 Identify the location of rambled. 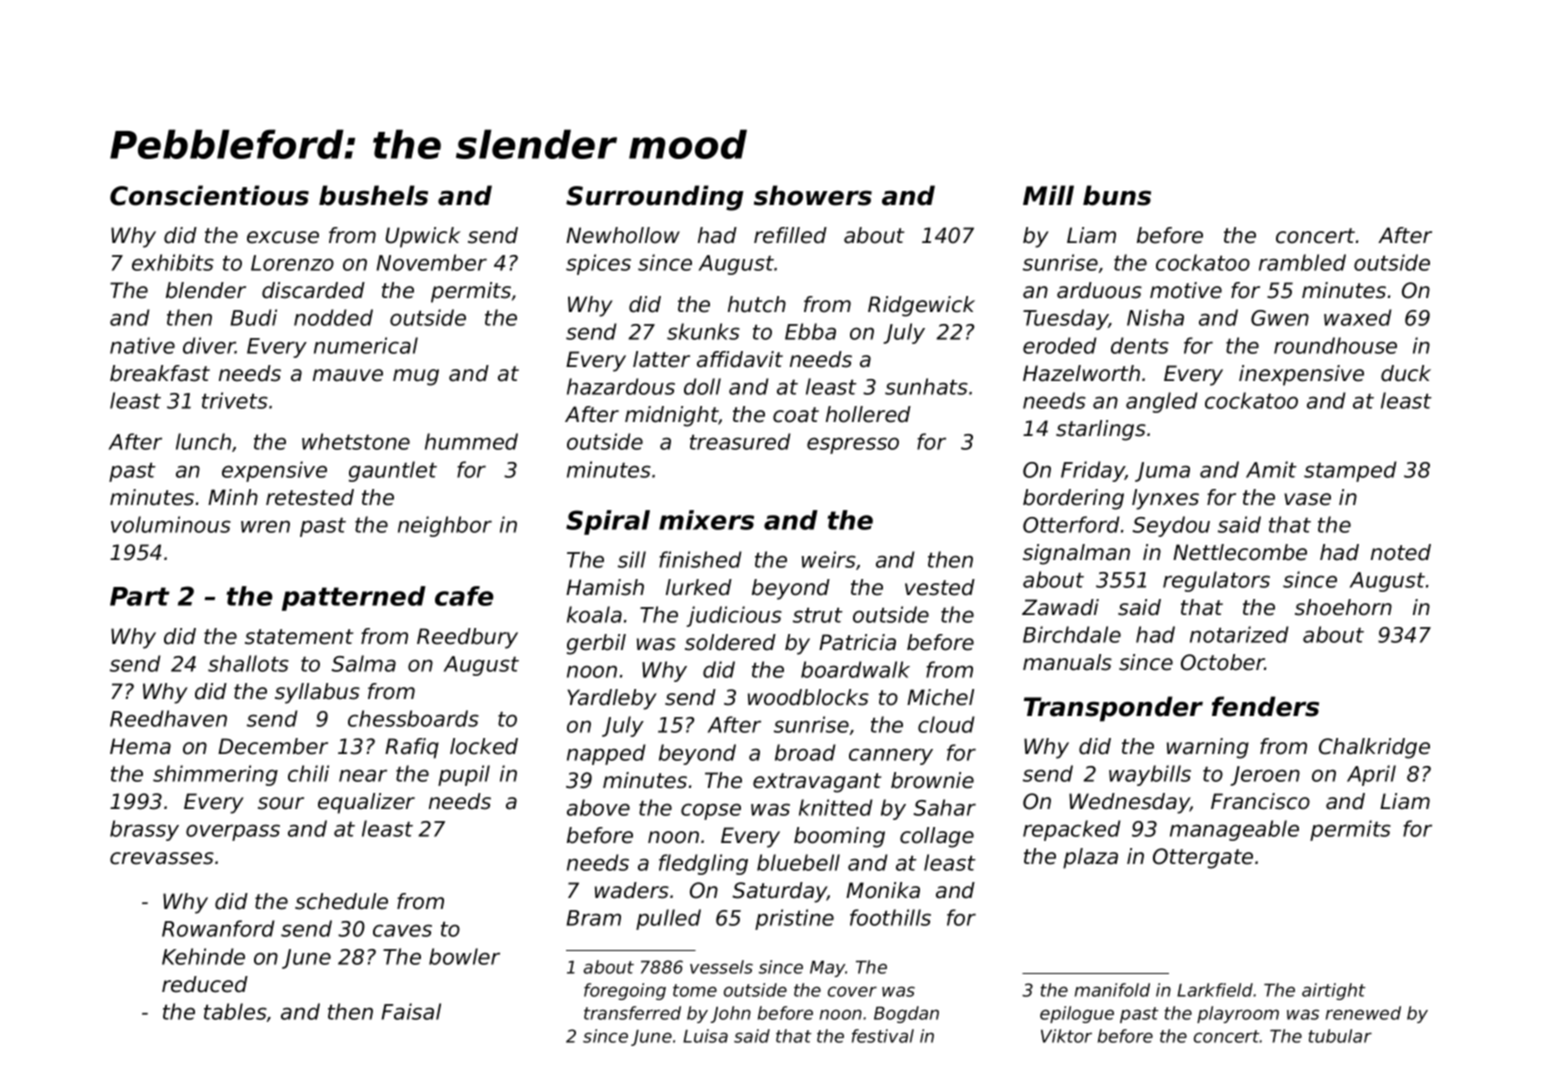
(1302, 262).
